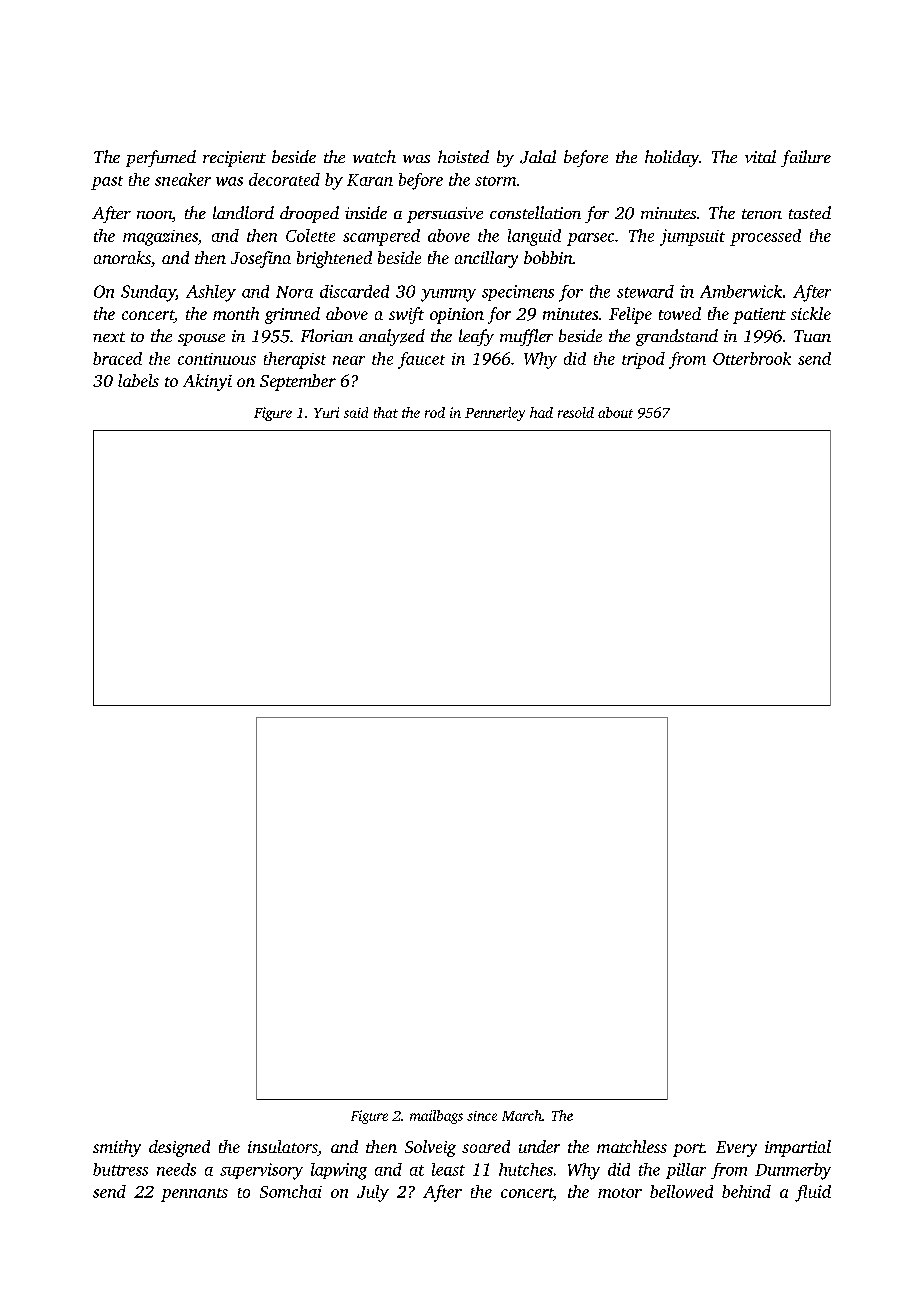 The image size is (924, 1314). I want to click on recipient, so click(234, 159).
